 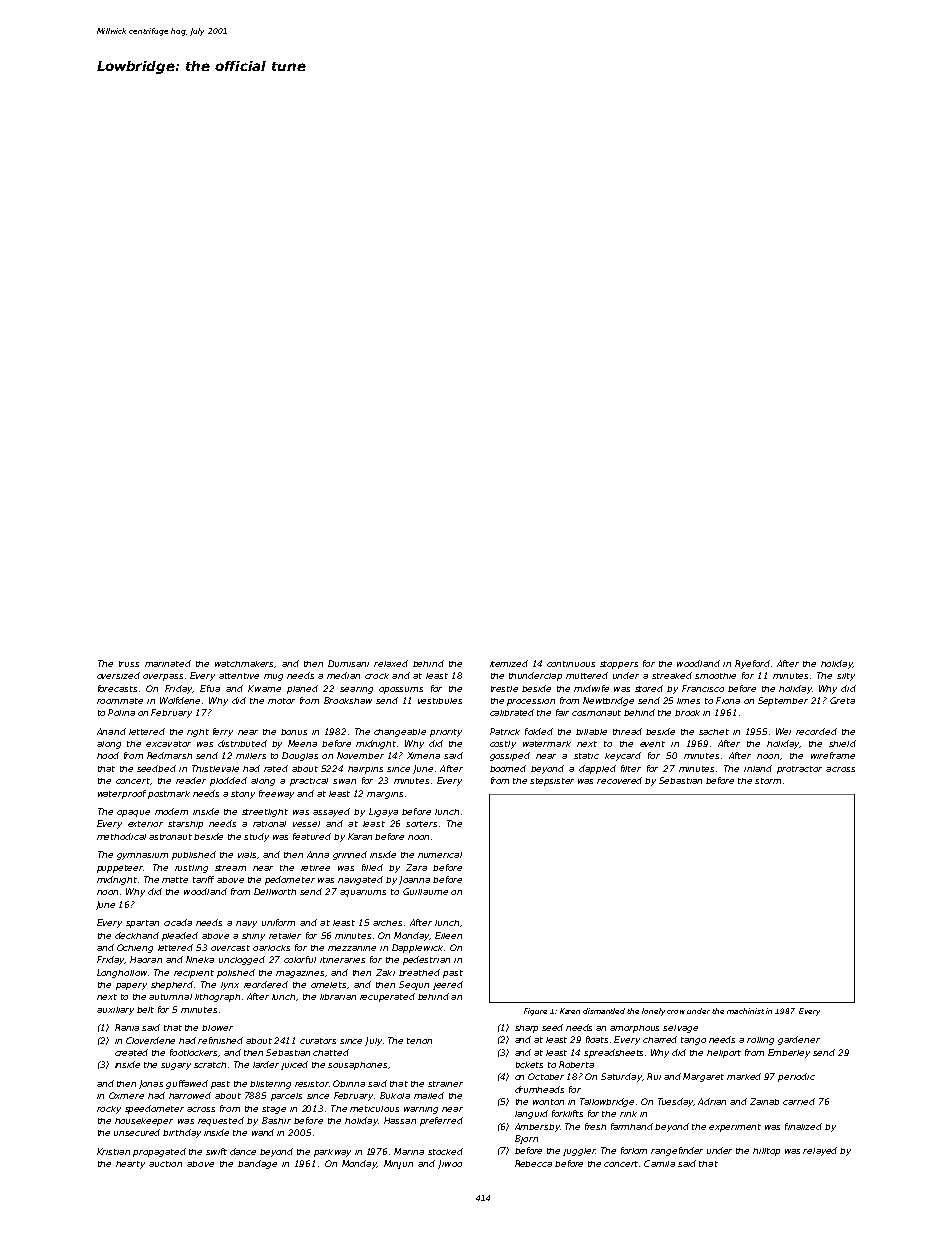 What do you see at coordinates (159, 1152) in the document?
I see `propagated` at bounding box center [159, 1152].
